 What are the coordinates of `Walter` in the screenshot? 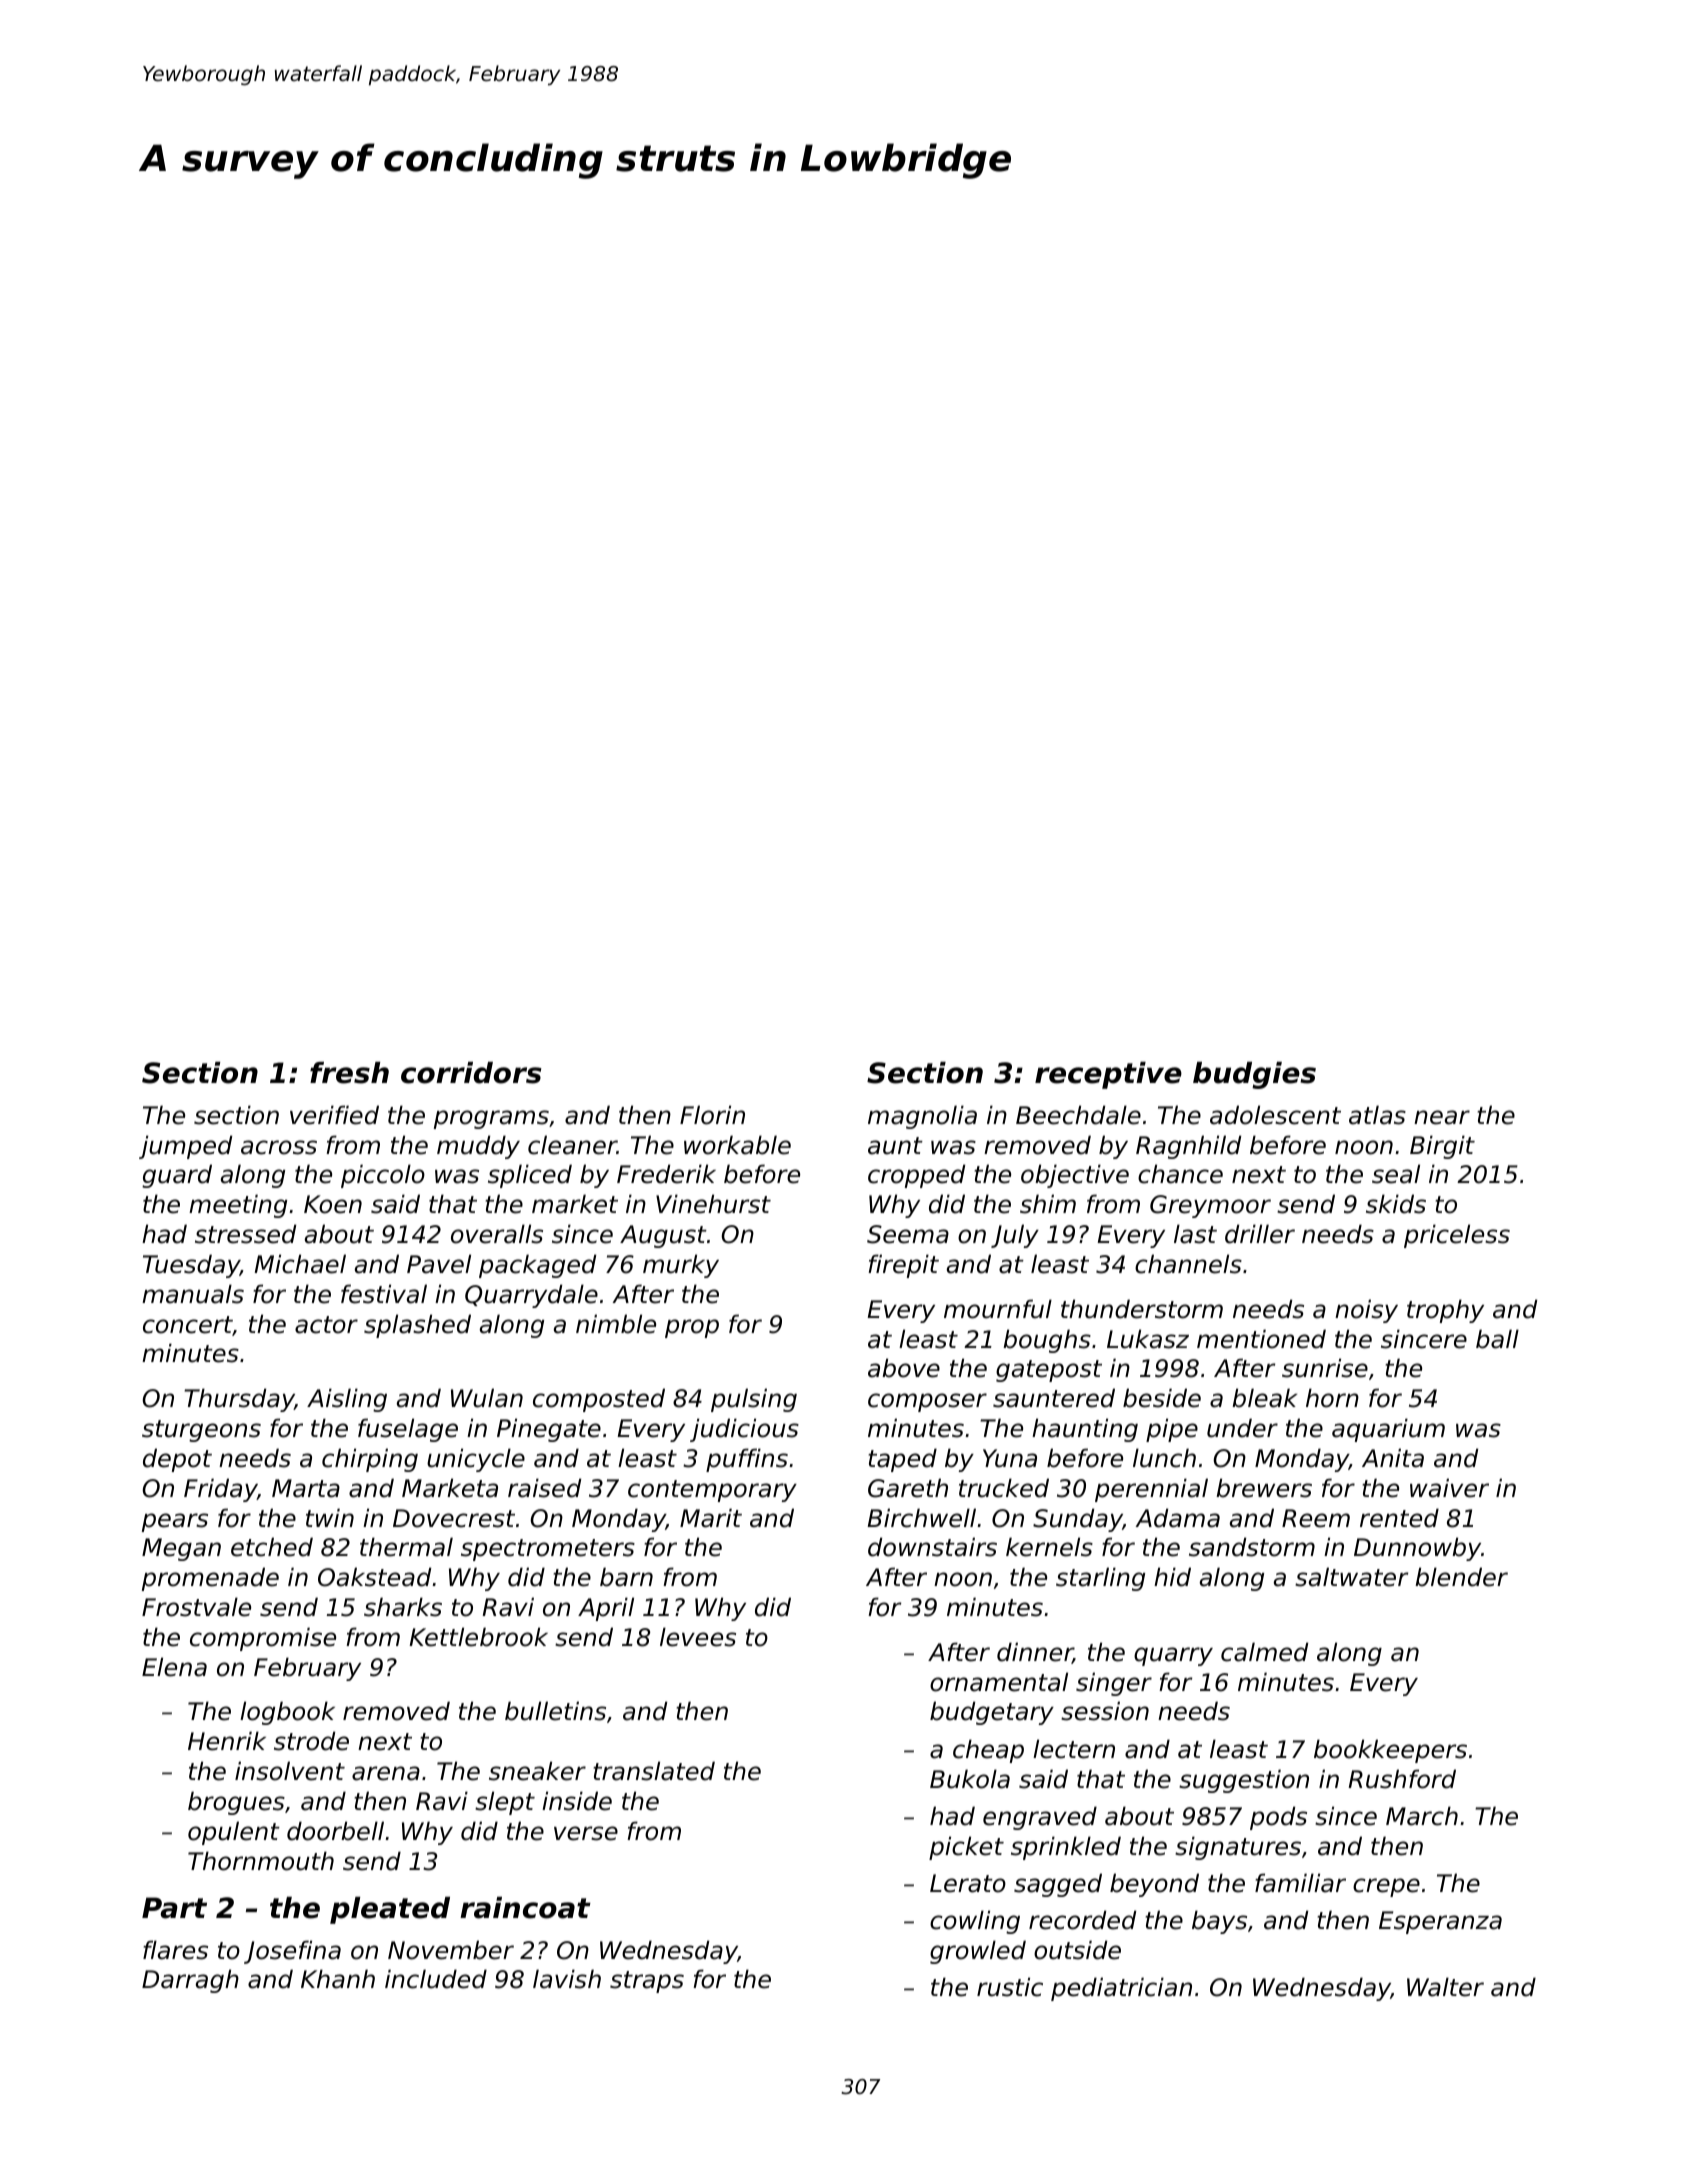 It's located at (1445, 1987).
